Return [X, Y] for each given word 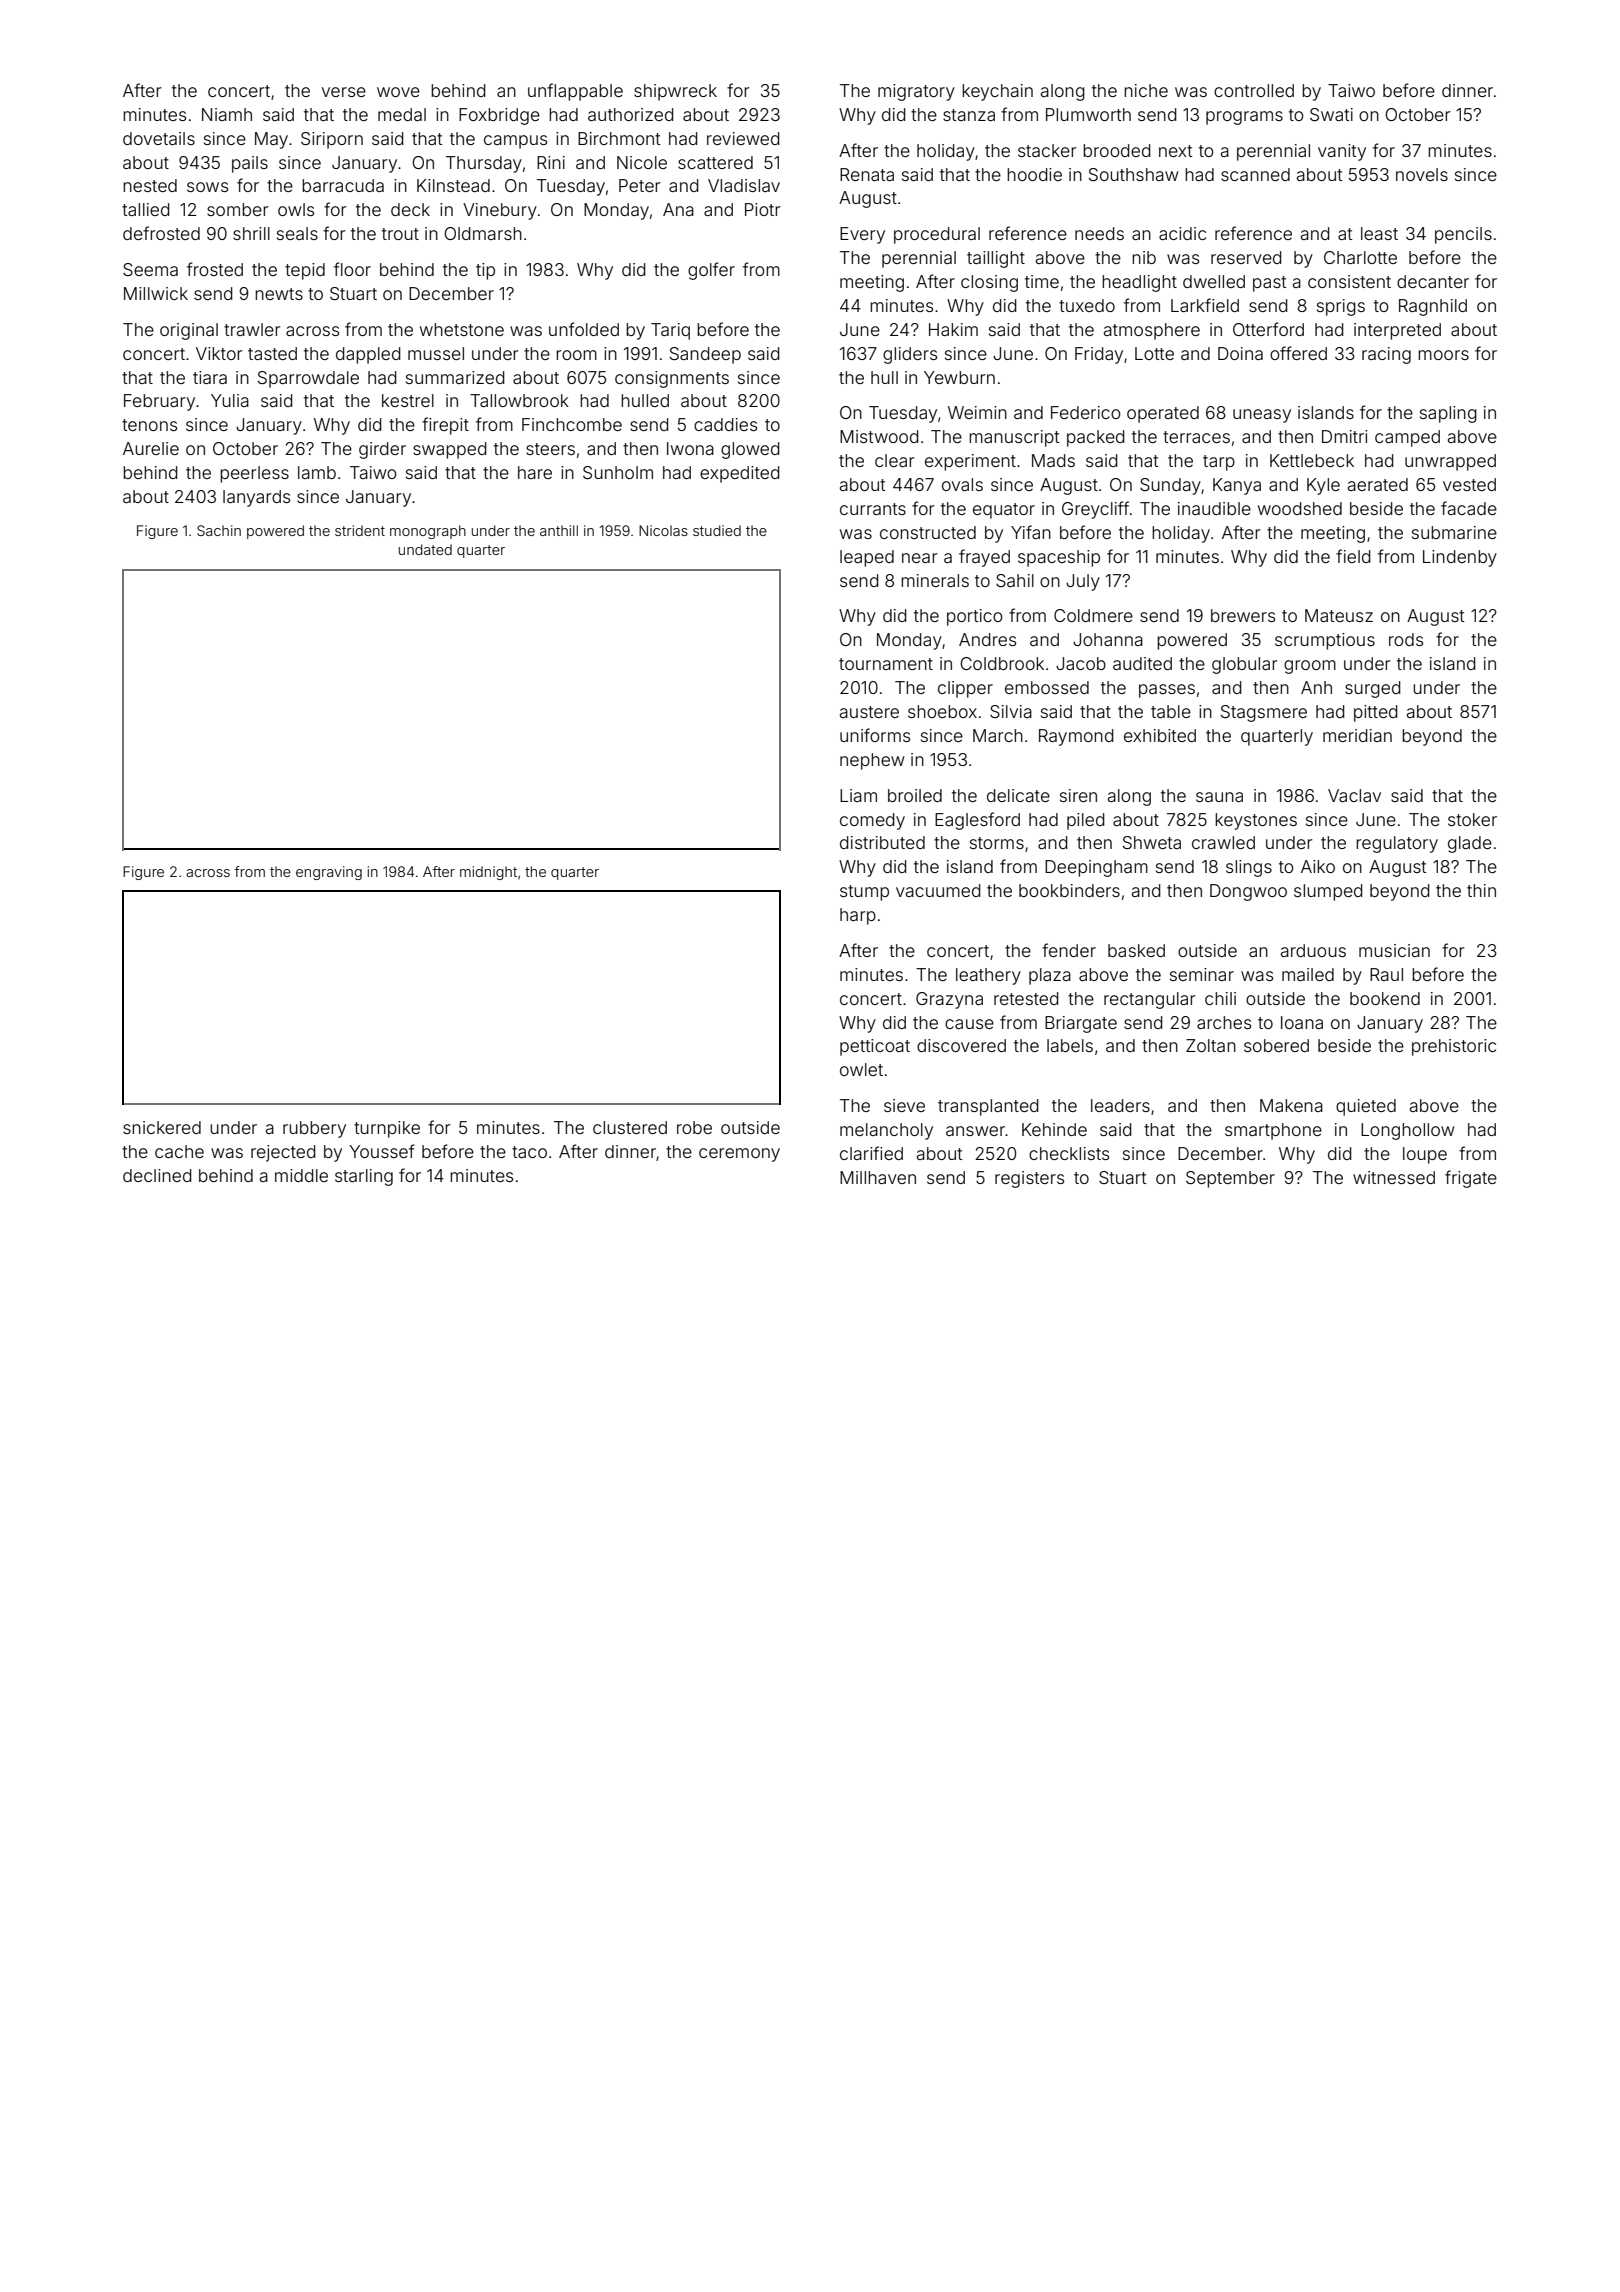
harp [858, 916]
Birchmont [619, 138]
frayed [984, 558]
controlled [1254, 90]
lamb [317, 472]
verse [344, 92]
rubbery [314, 1129]
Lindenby [1460, 558]
